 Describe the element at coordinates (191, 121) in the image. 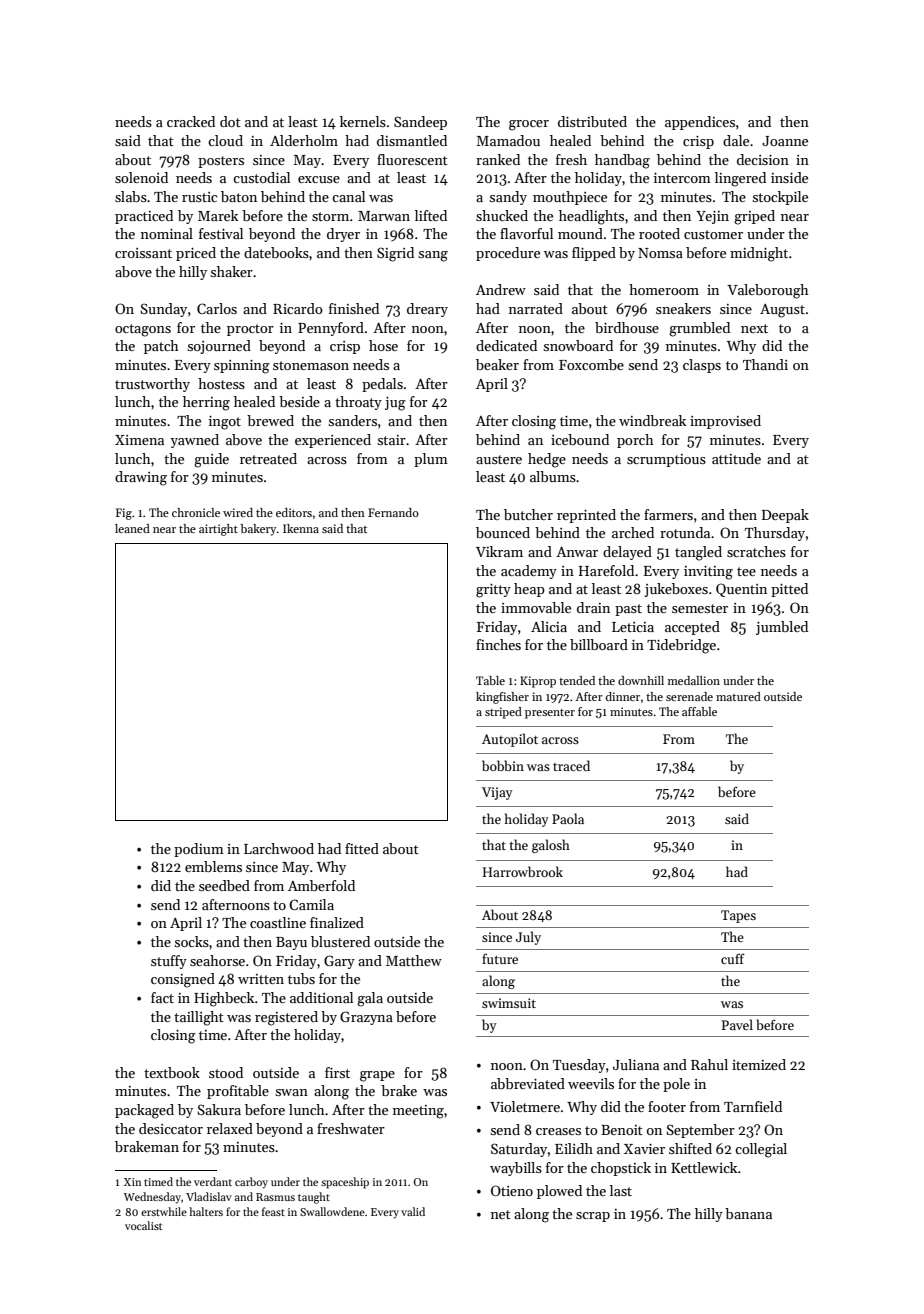

I see `cracked` at that location.
